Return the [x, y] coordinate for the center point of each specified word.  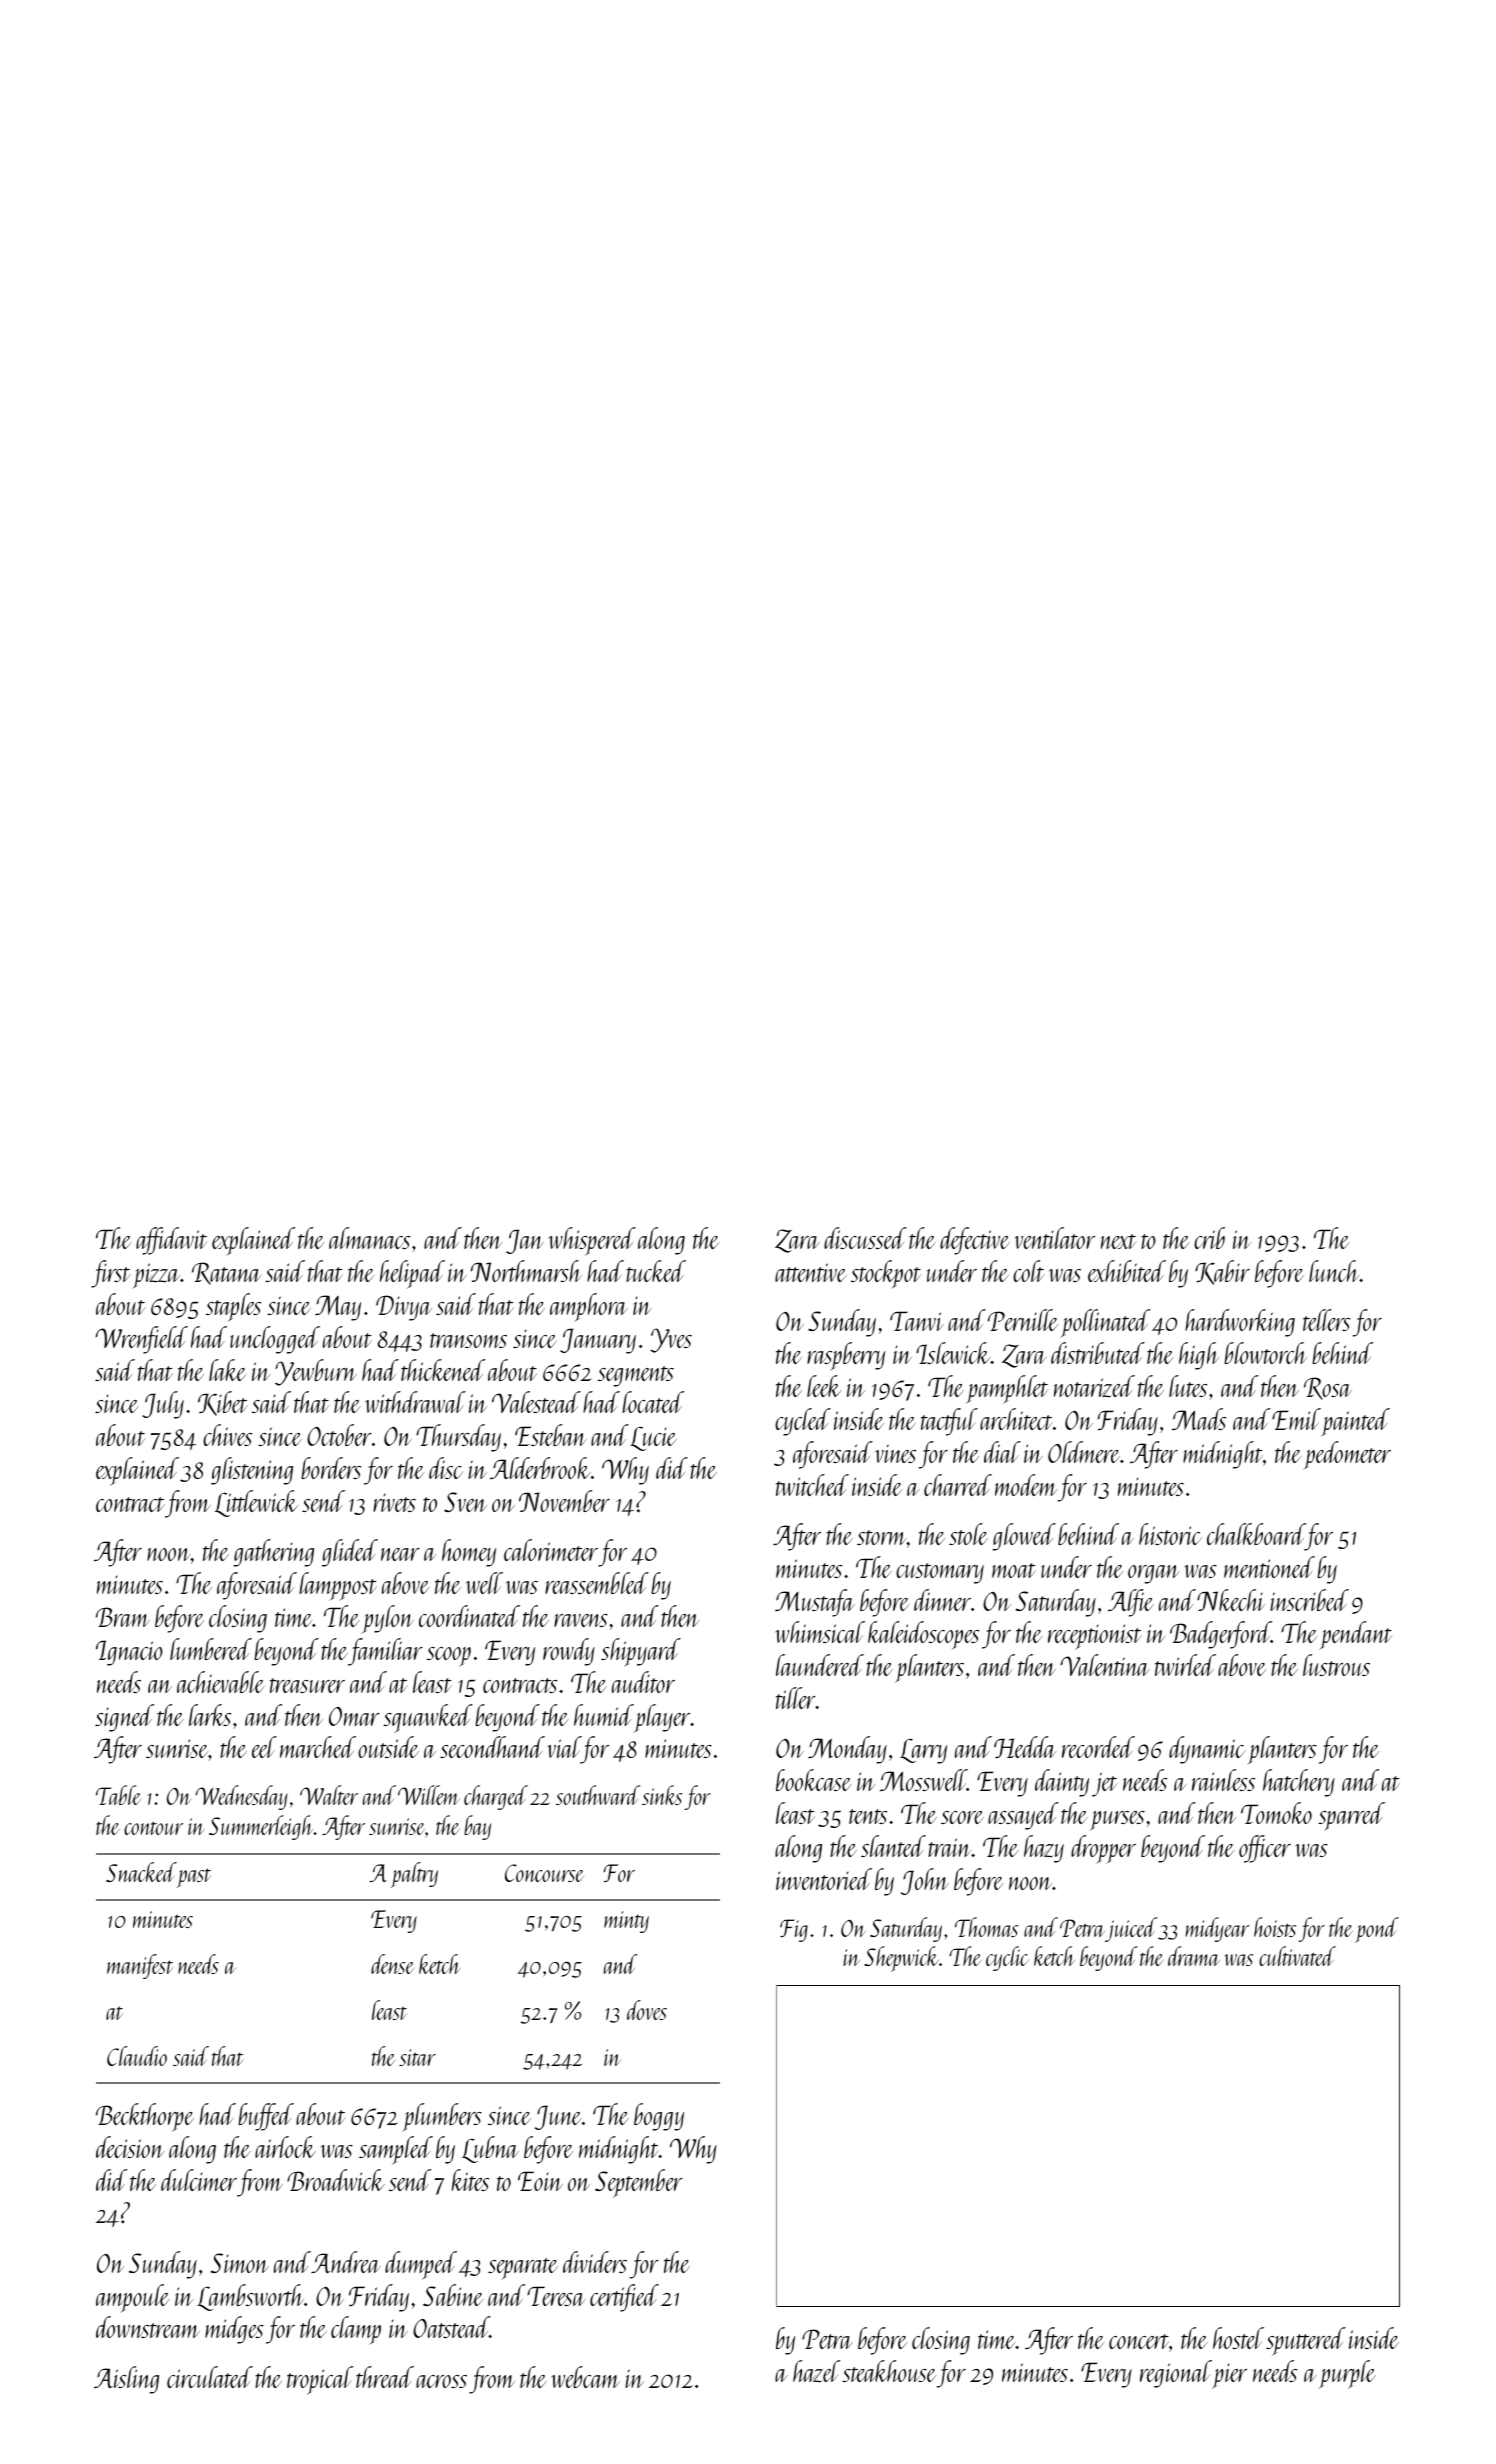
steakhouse [889, 2371]
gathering [274, 1553]
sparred [1351, 1816]
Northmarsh [526, 1271]
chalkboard [1256, 1534]
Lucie [653, 1438]
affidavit [171, 1241]
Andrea [346, 2262]
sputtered [1306, 2341]
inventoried [824, 1879]
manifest [140, 1966]
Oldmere [1084, 1452]
